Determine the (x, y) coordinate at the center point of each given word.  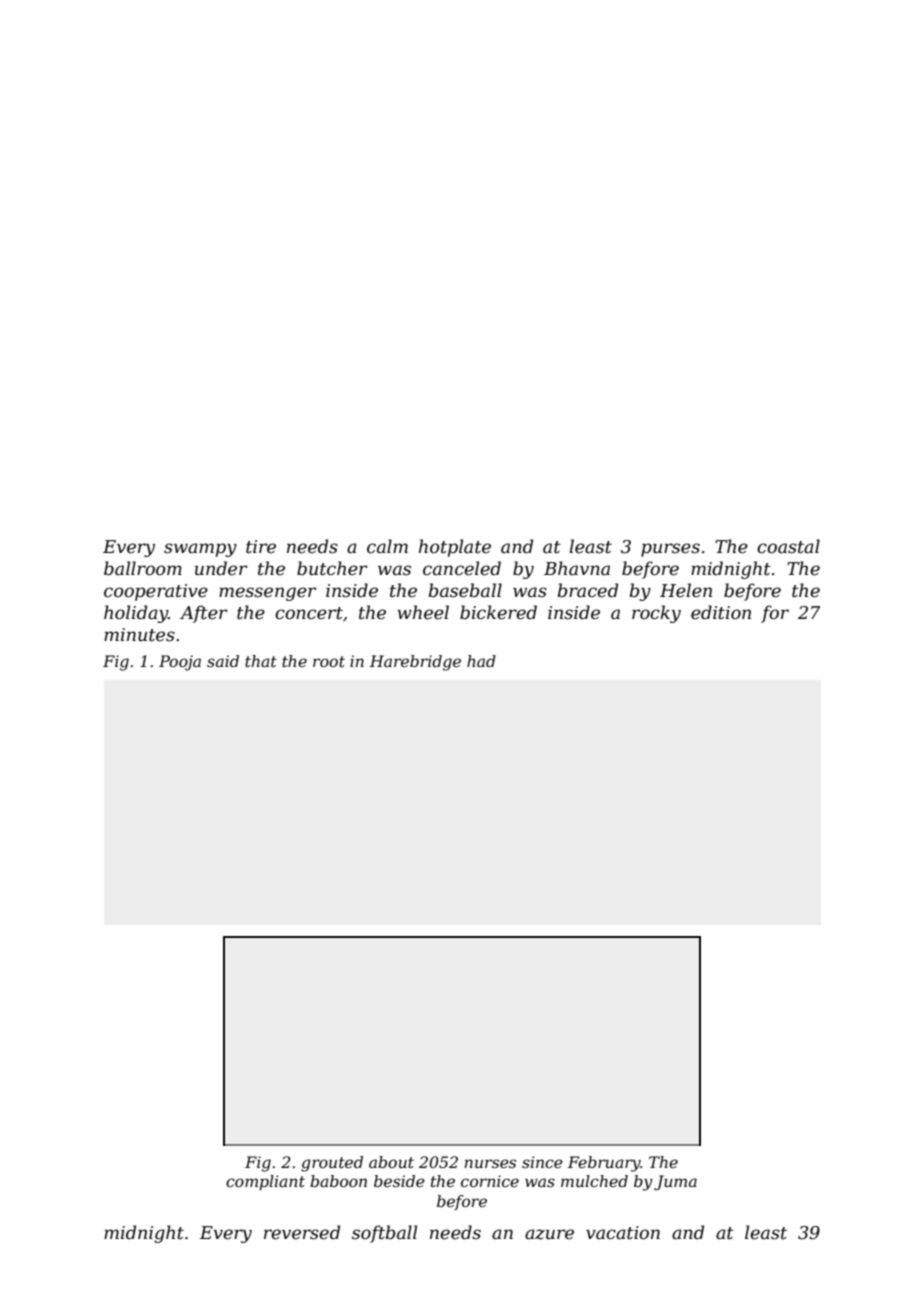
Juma (675, 1183)
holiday (136, 614)
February (604, 1164)
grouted (332, 1164)
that (261, 661)
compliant (265, 1183)
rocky (656, 614)
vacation (623, 1233)
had (481, 661)
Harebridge (415, 663)
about (391, 1162)
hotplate (455, 548)
